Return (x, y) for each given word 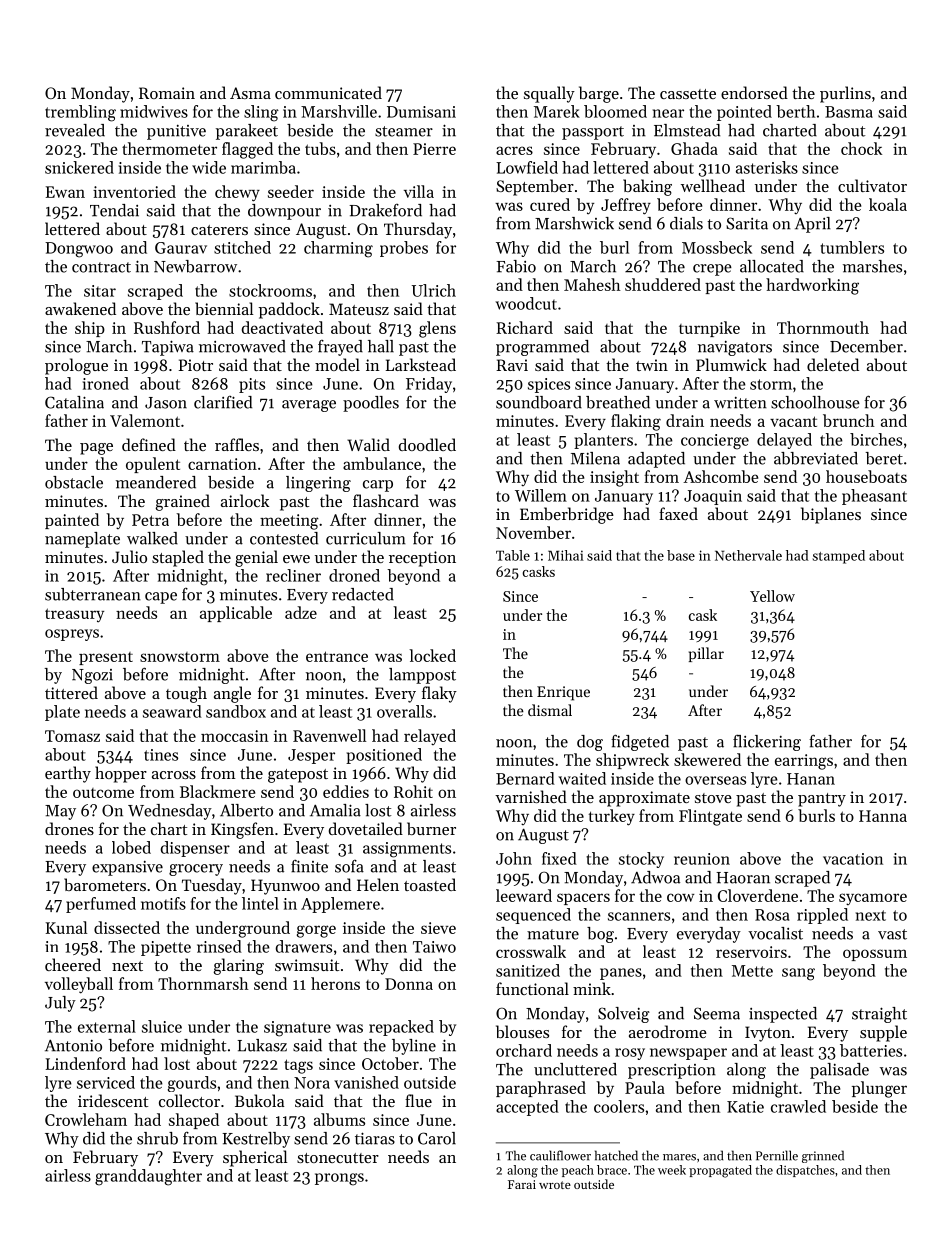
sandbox (236, 711)
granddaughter (148, 1177)
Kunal (66, 927)
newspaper (688, 1054)
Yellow (772, 596)
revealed (75, 130)
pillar (706, 654)
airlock (245, 500)
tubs (320, 148)
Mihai (566, 555)
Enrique (563, 693)
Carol (437, 1138)
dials (686, 223)
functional (532, 988)
